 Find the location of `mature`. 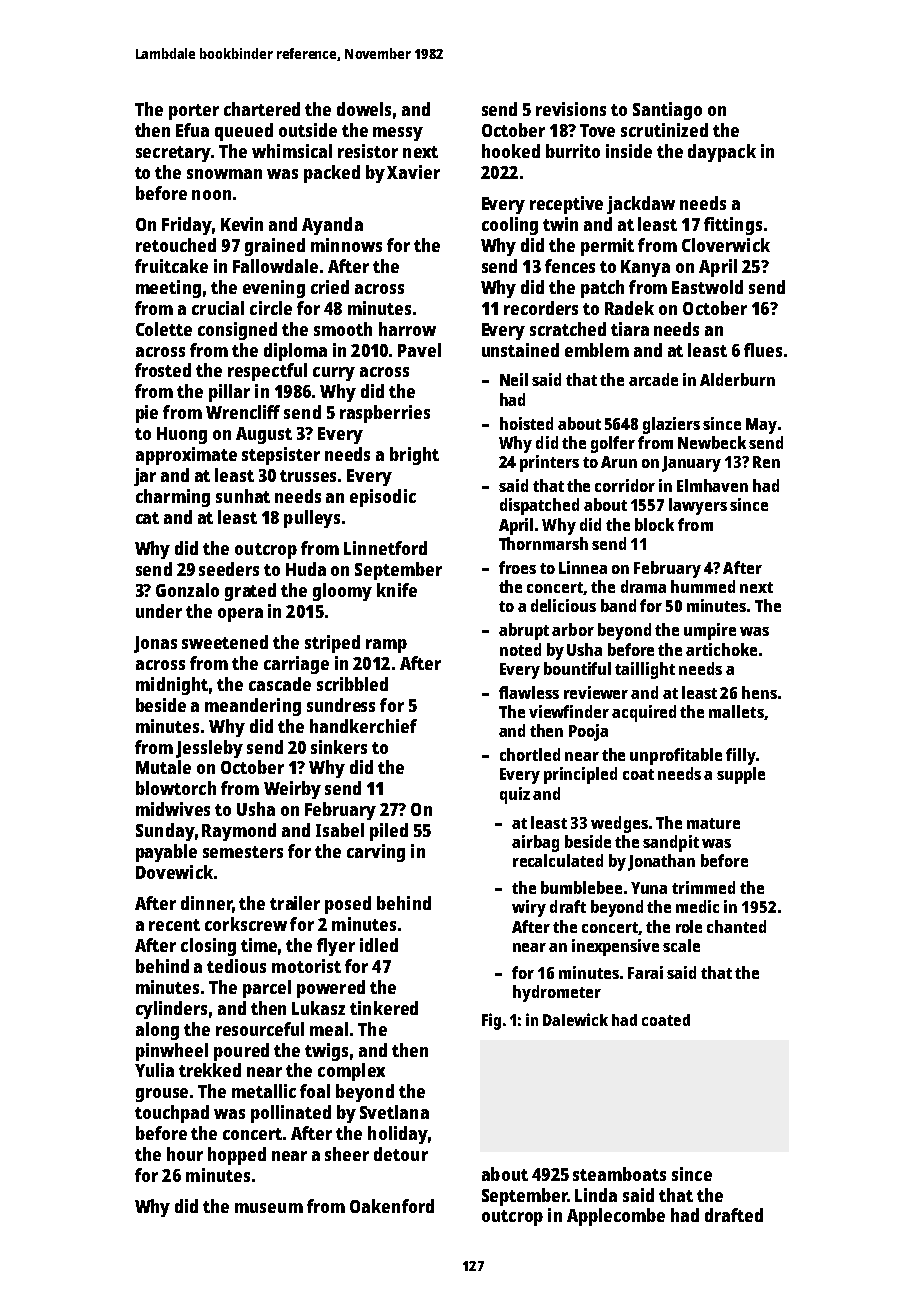

mature is located at coordinates (713, 823).
